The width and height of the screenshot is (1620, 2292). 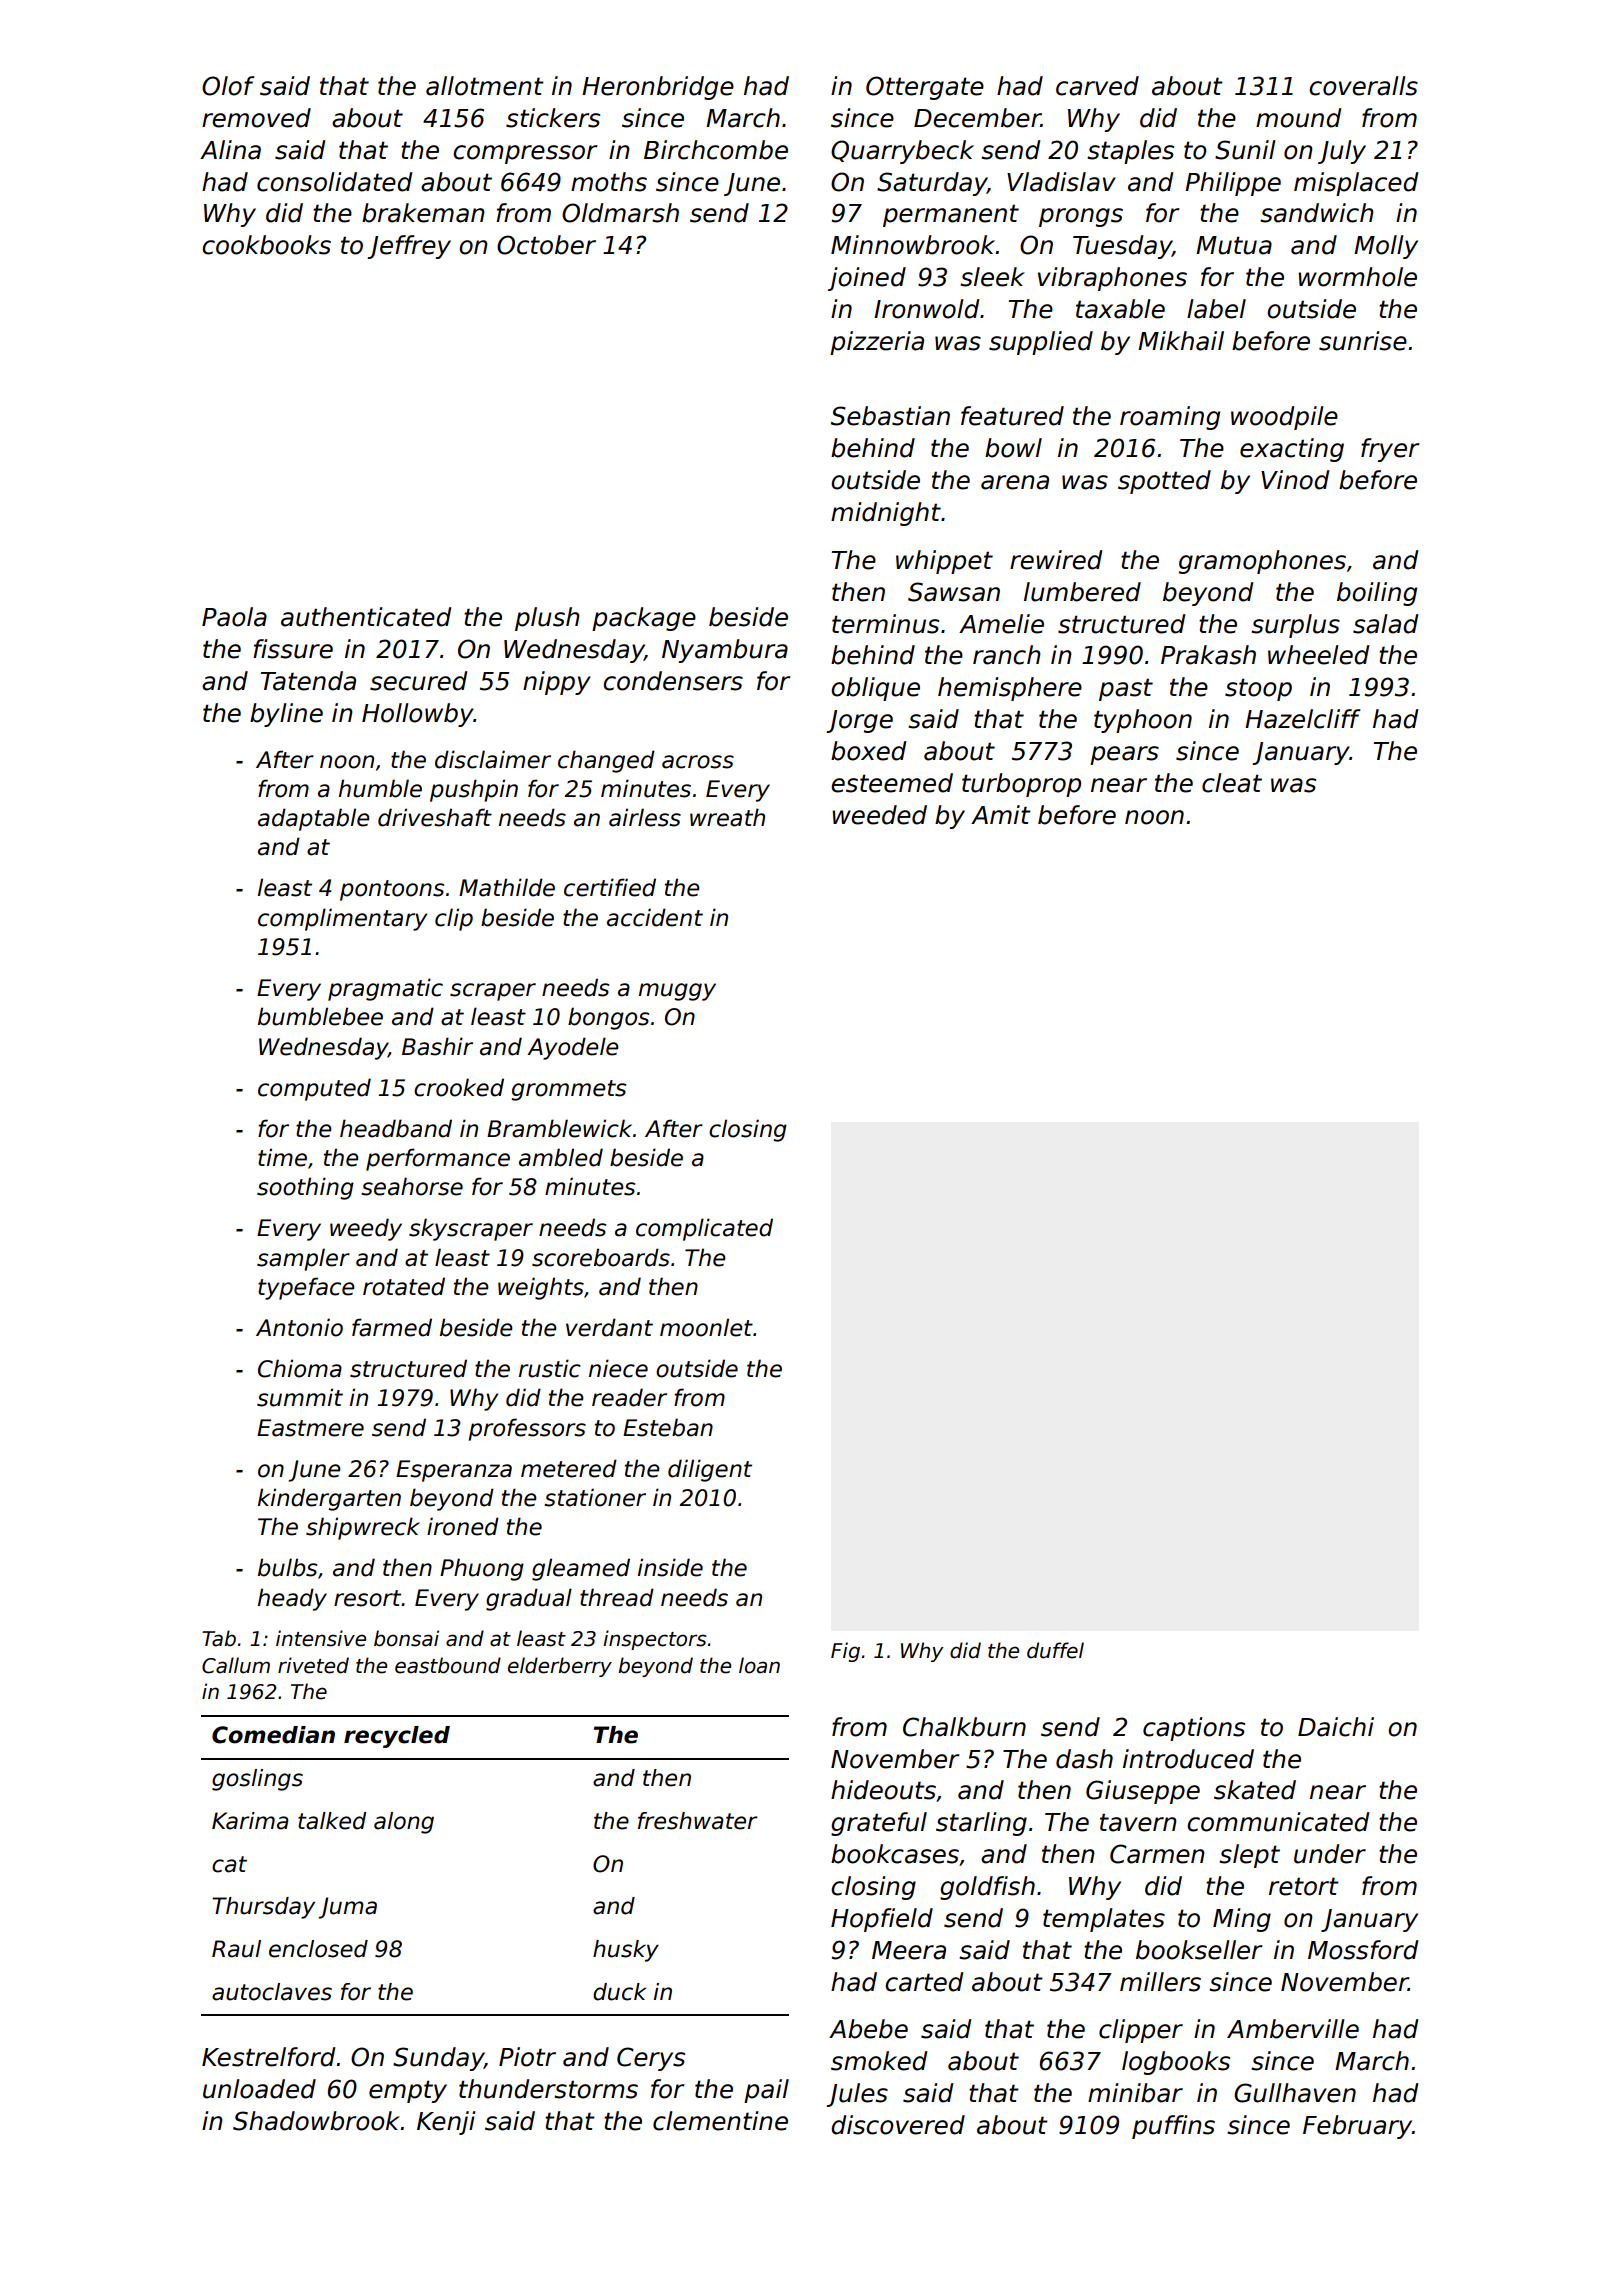 I want to click on Piotr, so click(x=527, y=2057).
